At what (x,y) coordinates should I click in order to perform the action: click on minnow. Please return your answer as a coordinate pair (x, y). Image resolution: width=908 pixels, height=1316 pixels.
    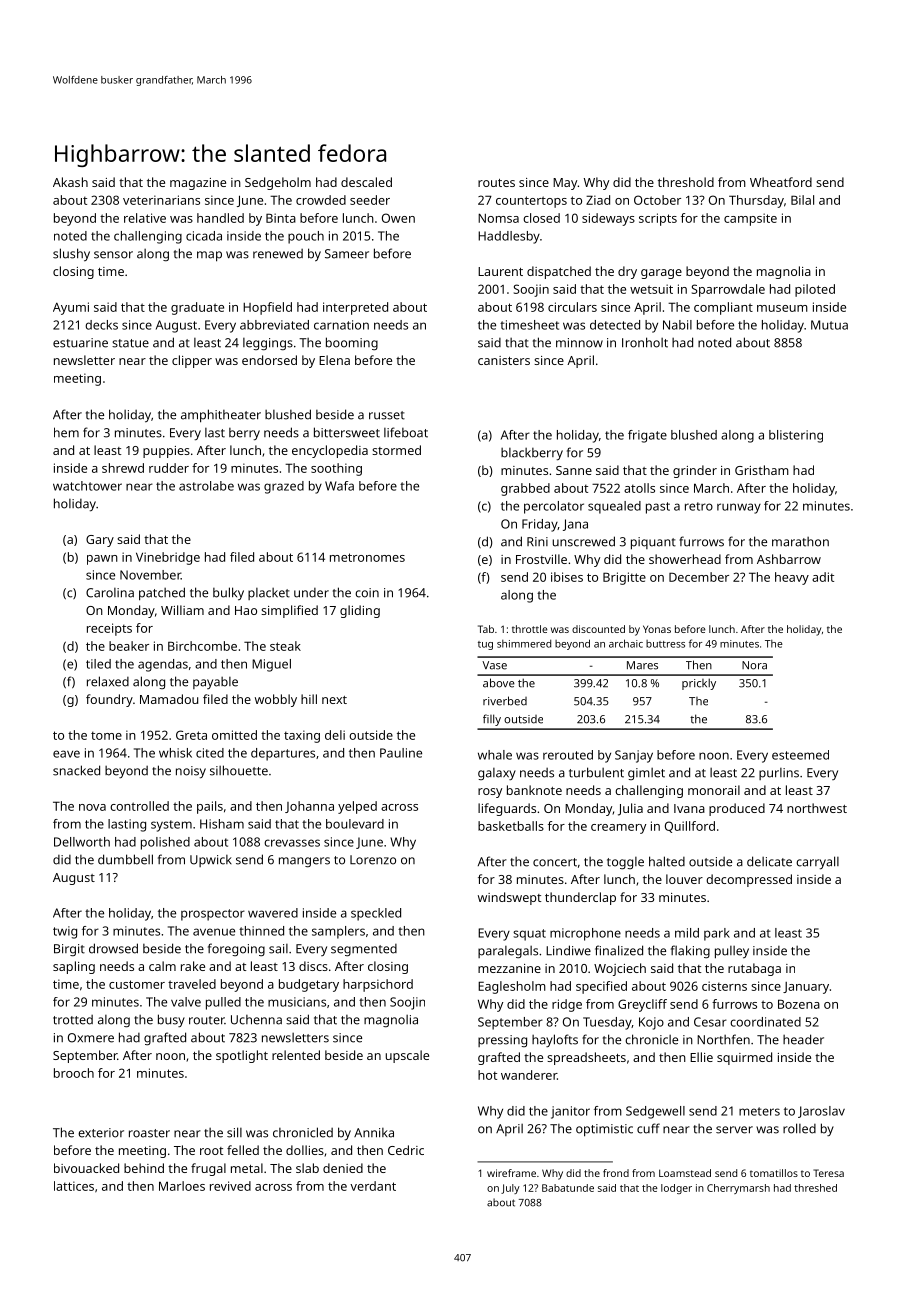
    Looking at the image, I should click on (579, 343).
